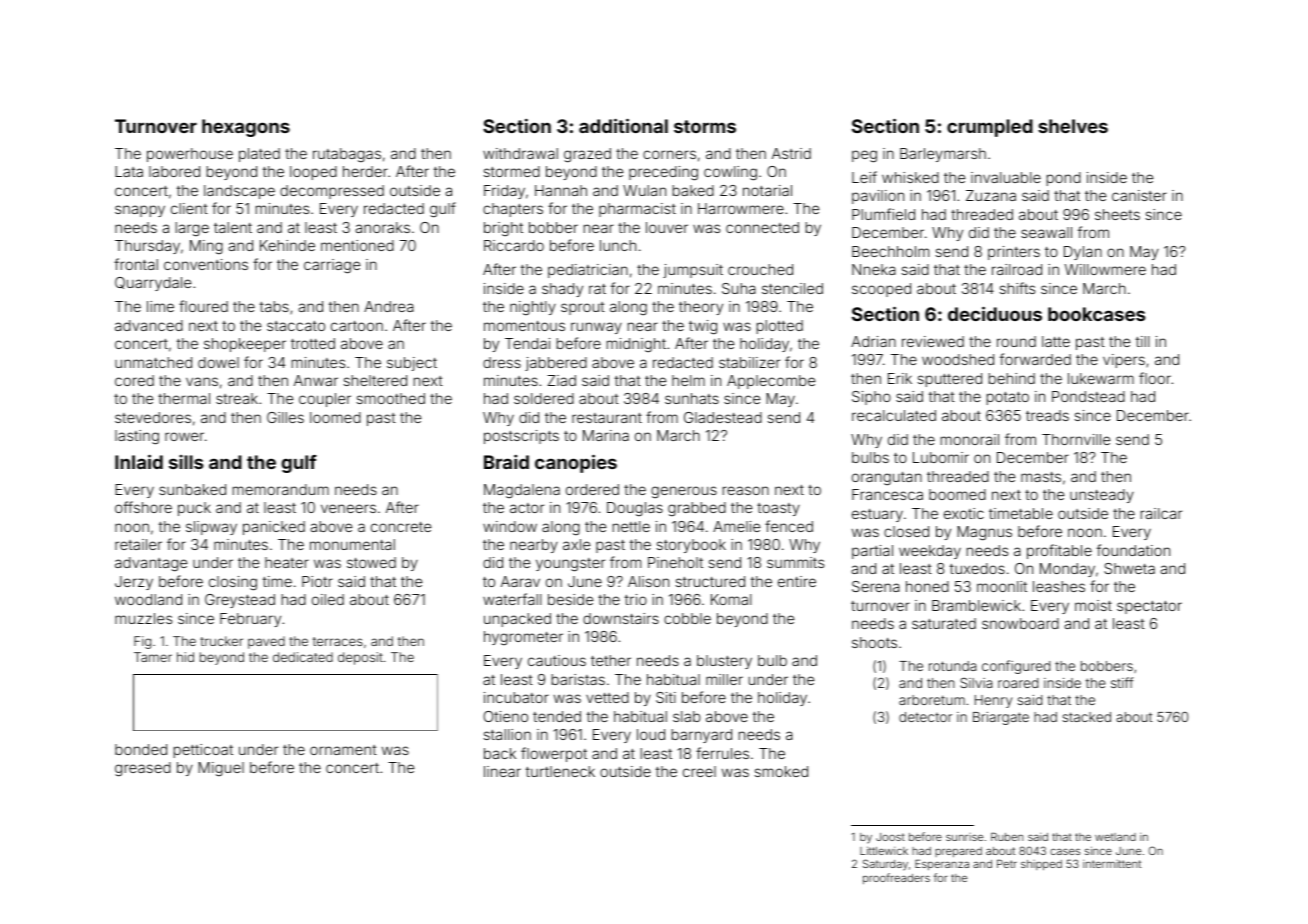  I want to click on stiff, so click(1122, 682).
